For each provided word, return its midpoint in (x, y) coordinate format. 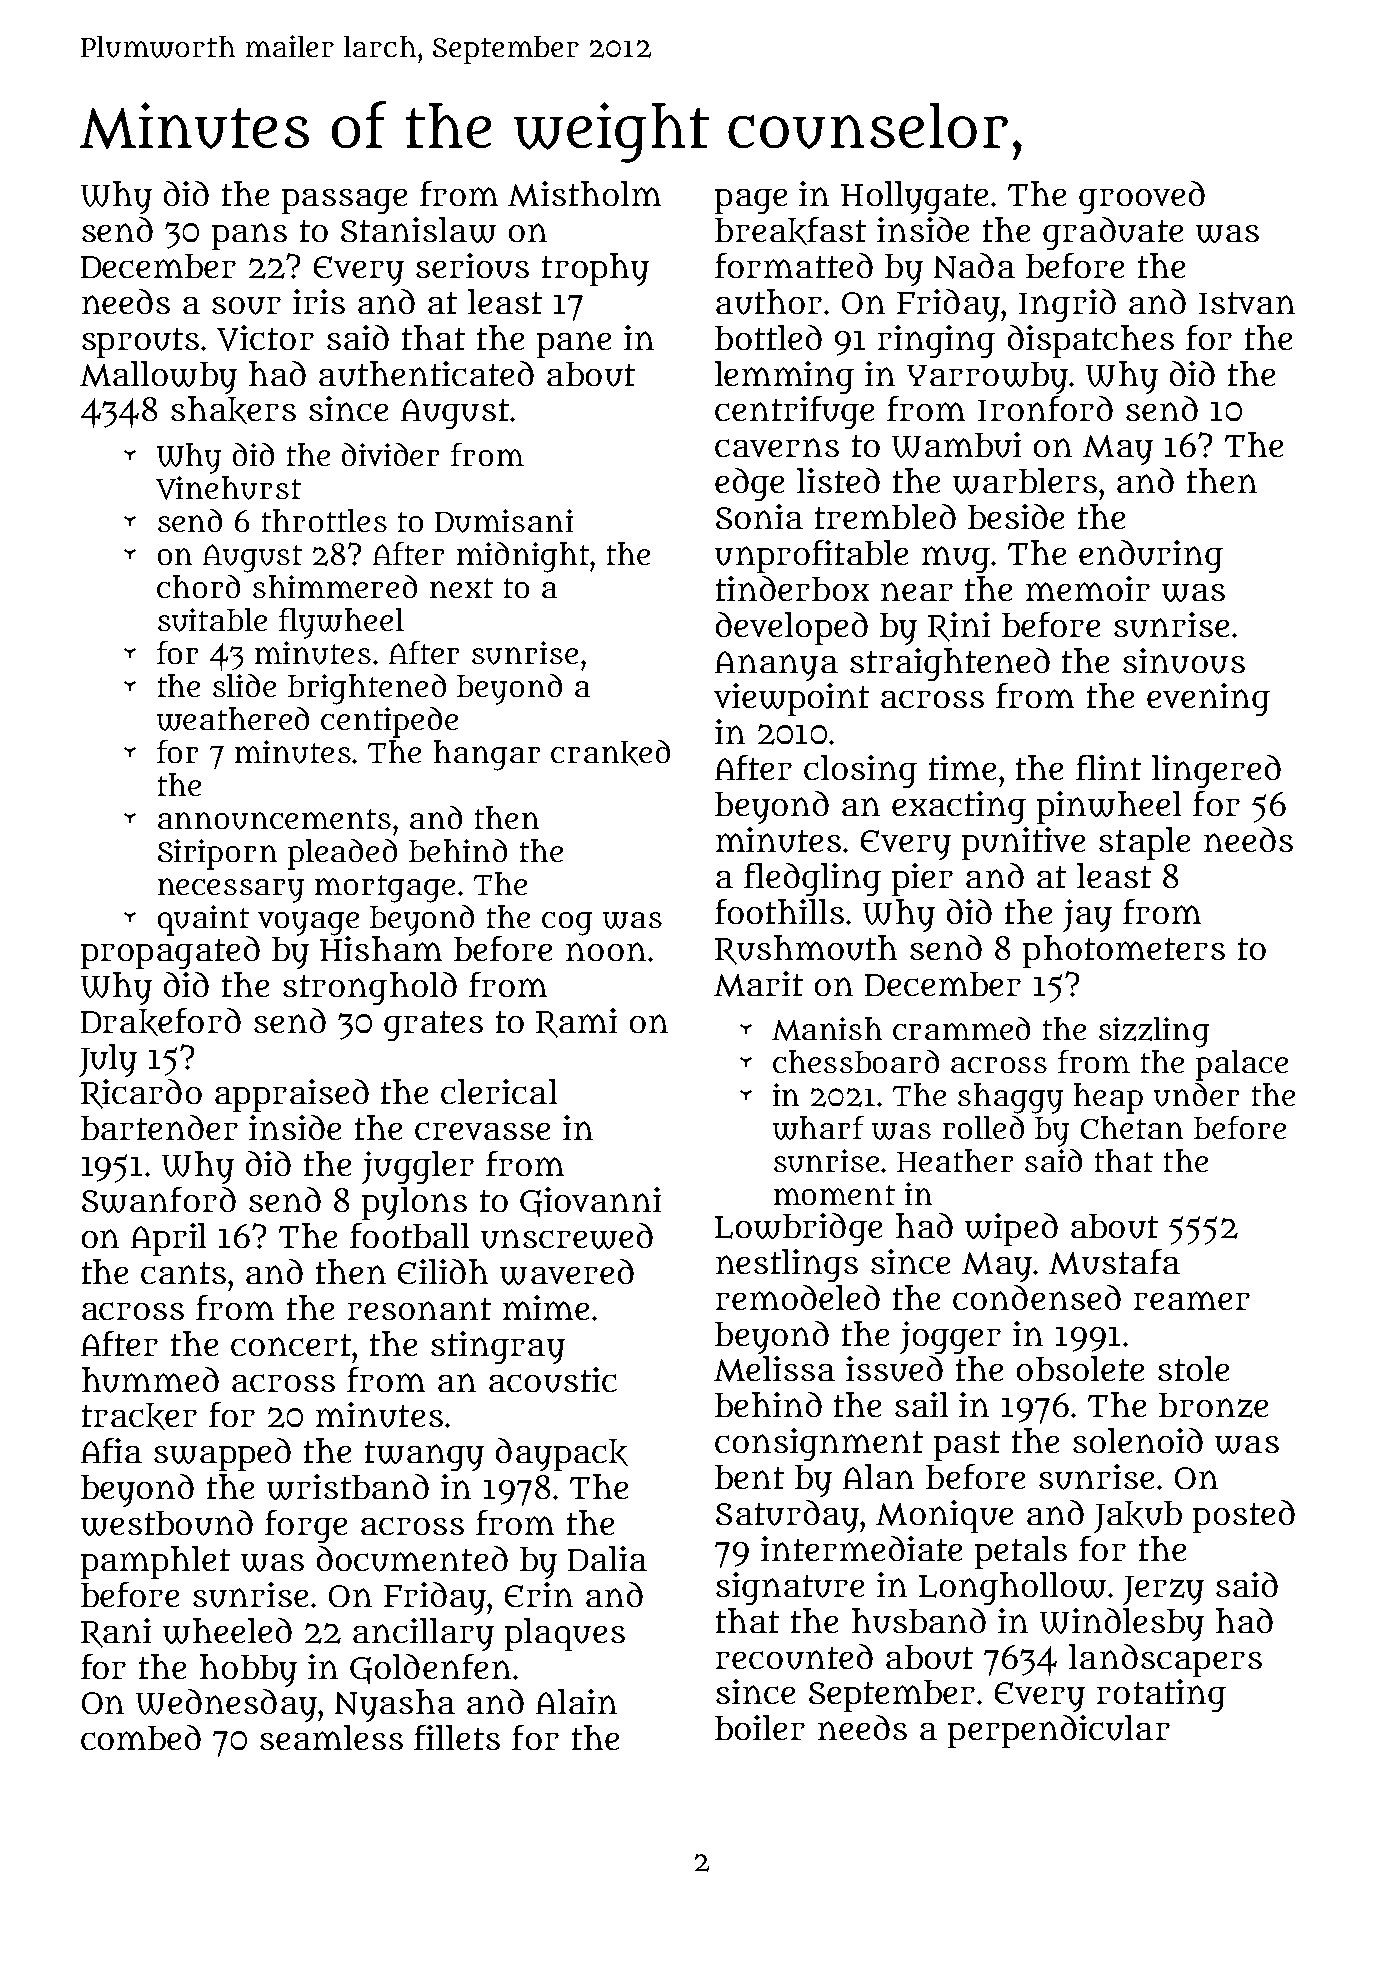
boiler (760, 1727)
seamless (331, 1737)
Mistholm (584, 194)
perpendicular (1059, 1731)
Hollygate (914, 197)
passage (344, 201)
